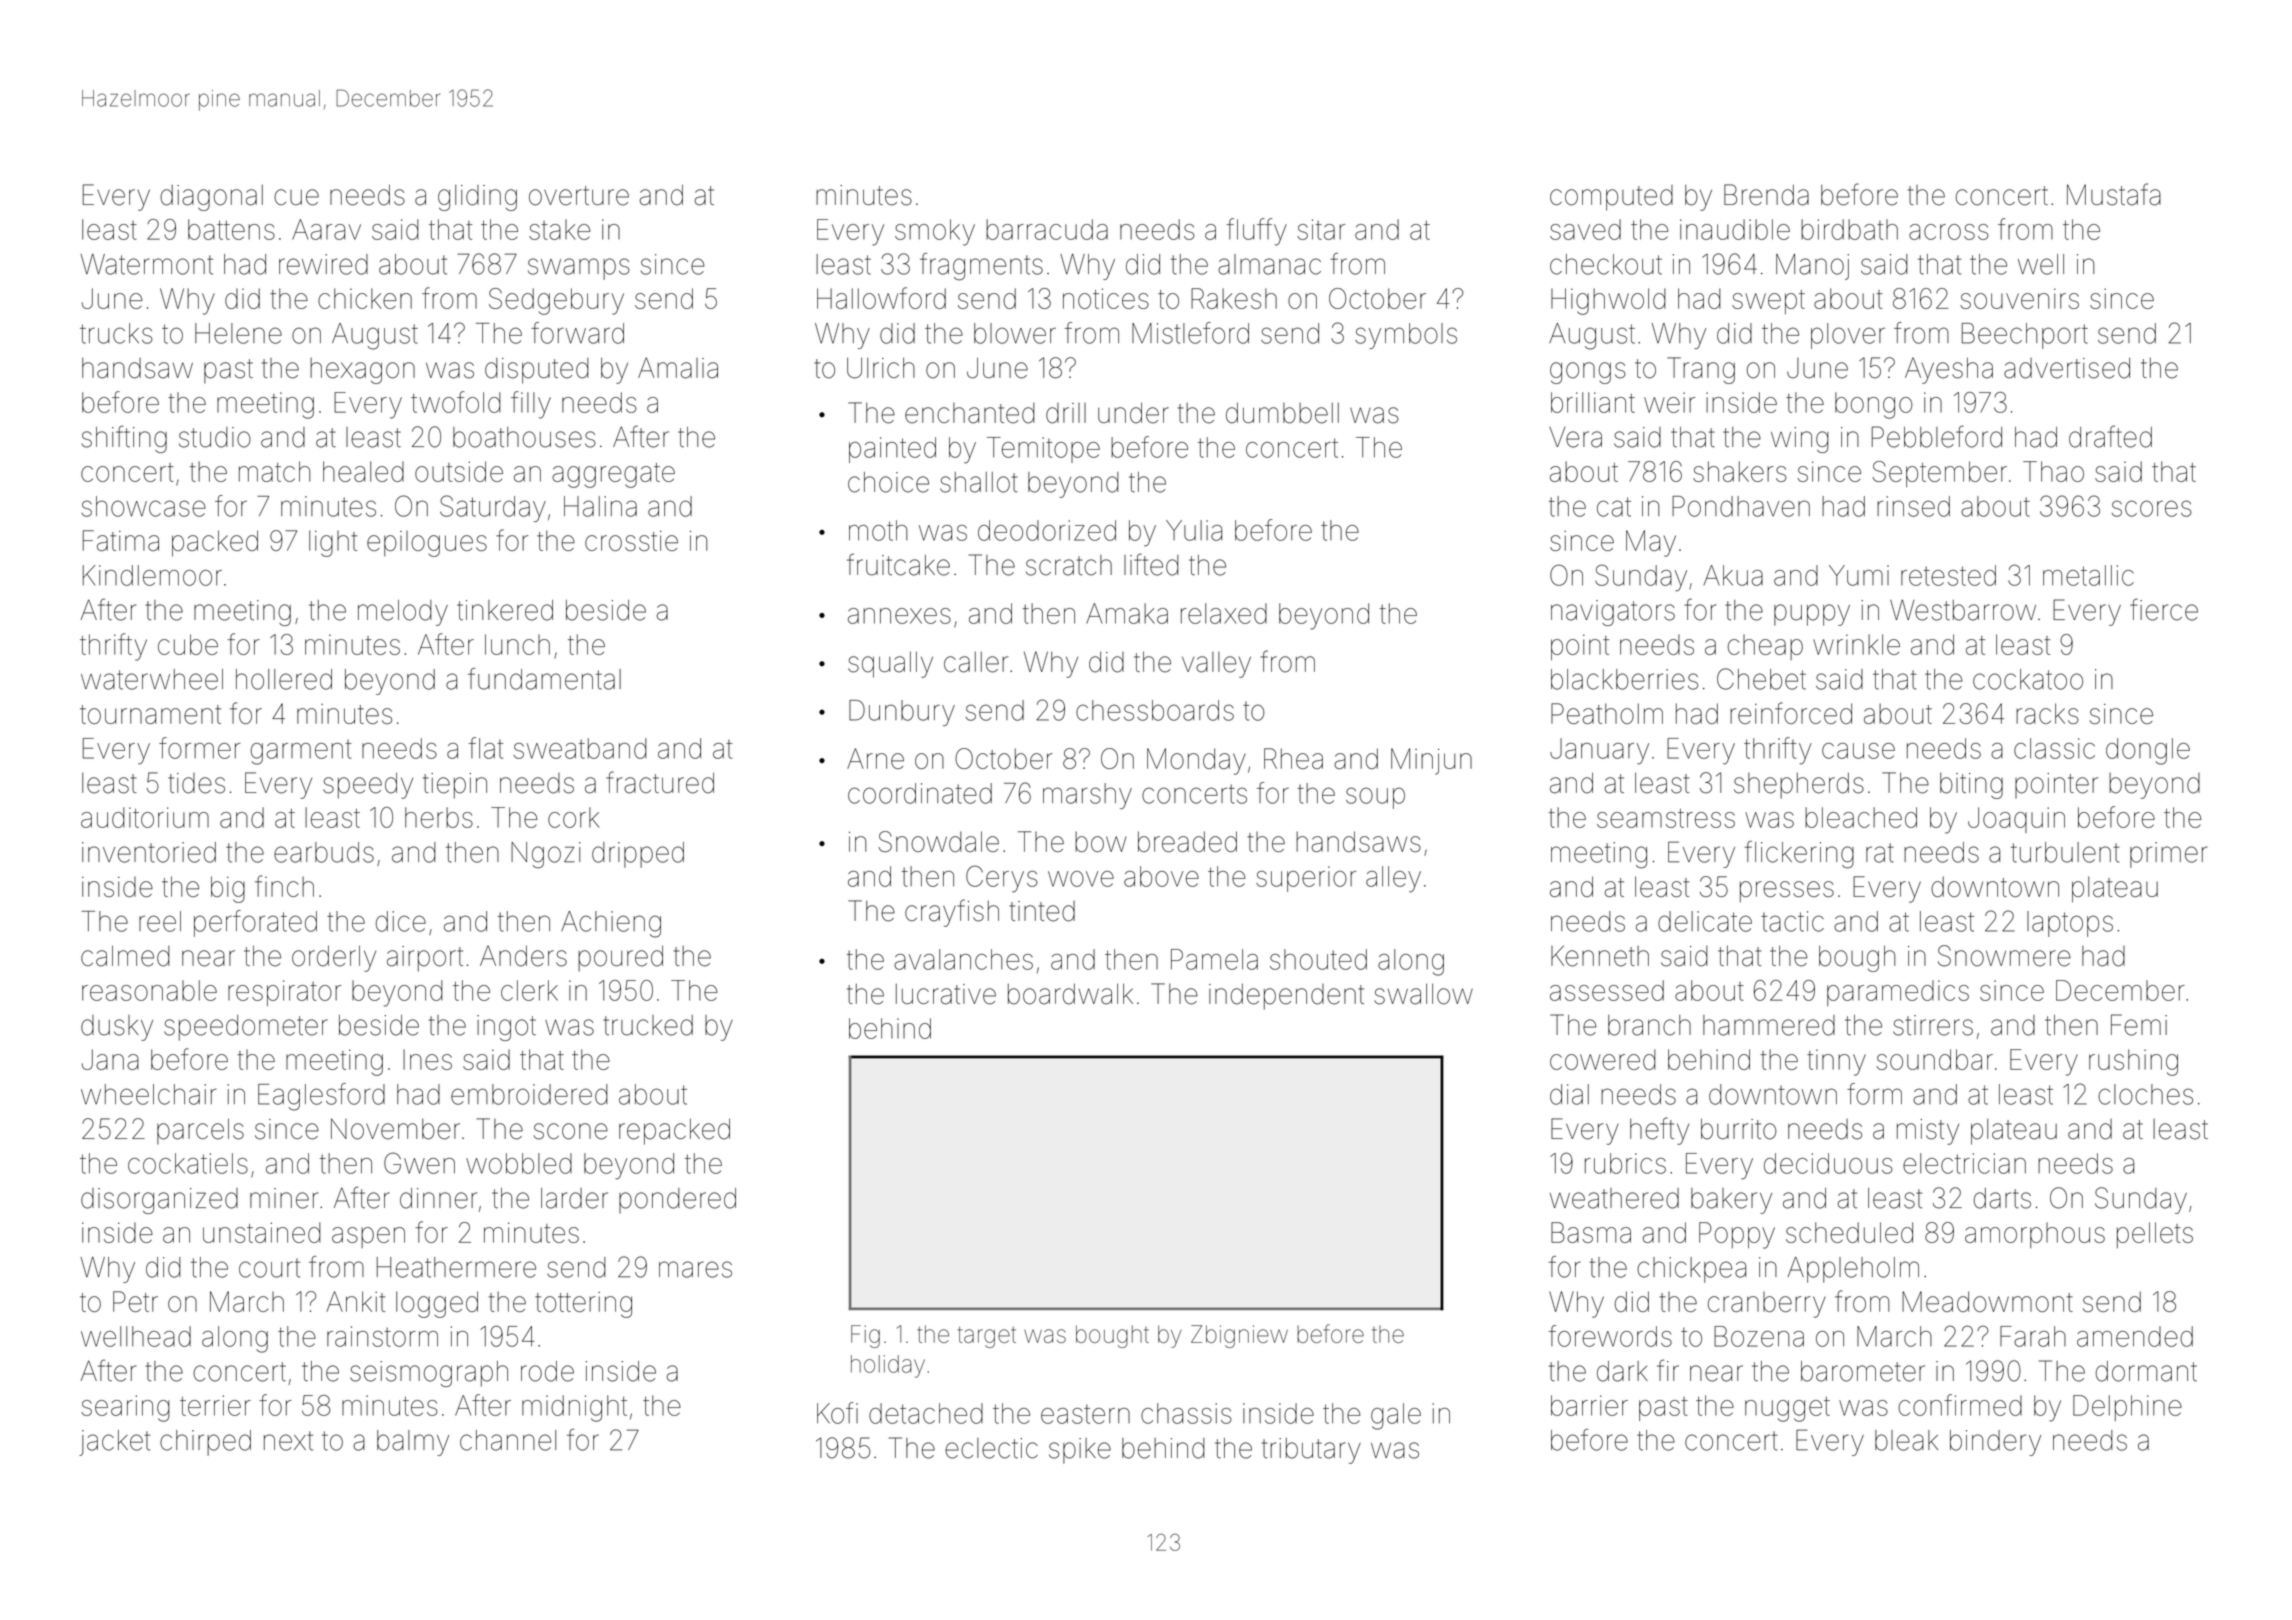 This page has width=2292, height=1620. Describe the element at coordinates (146, 264) in the page. I see `Watermont` at that location.
